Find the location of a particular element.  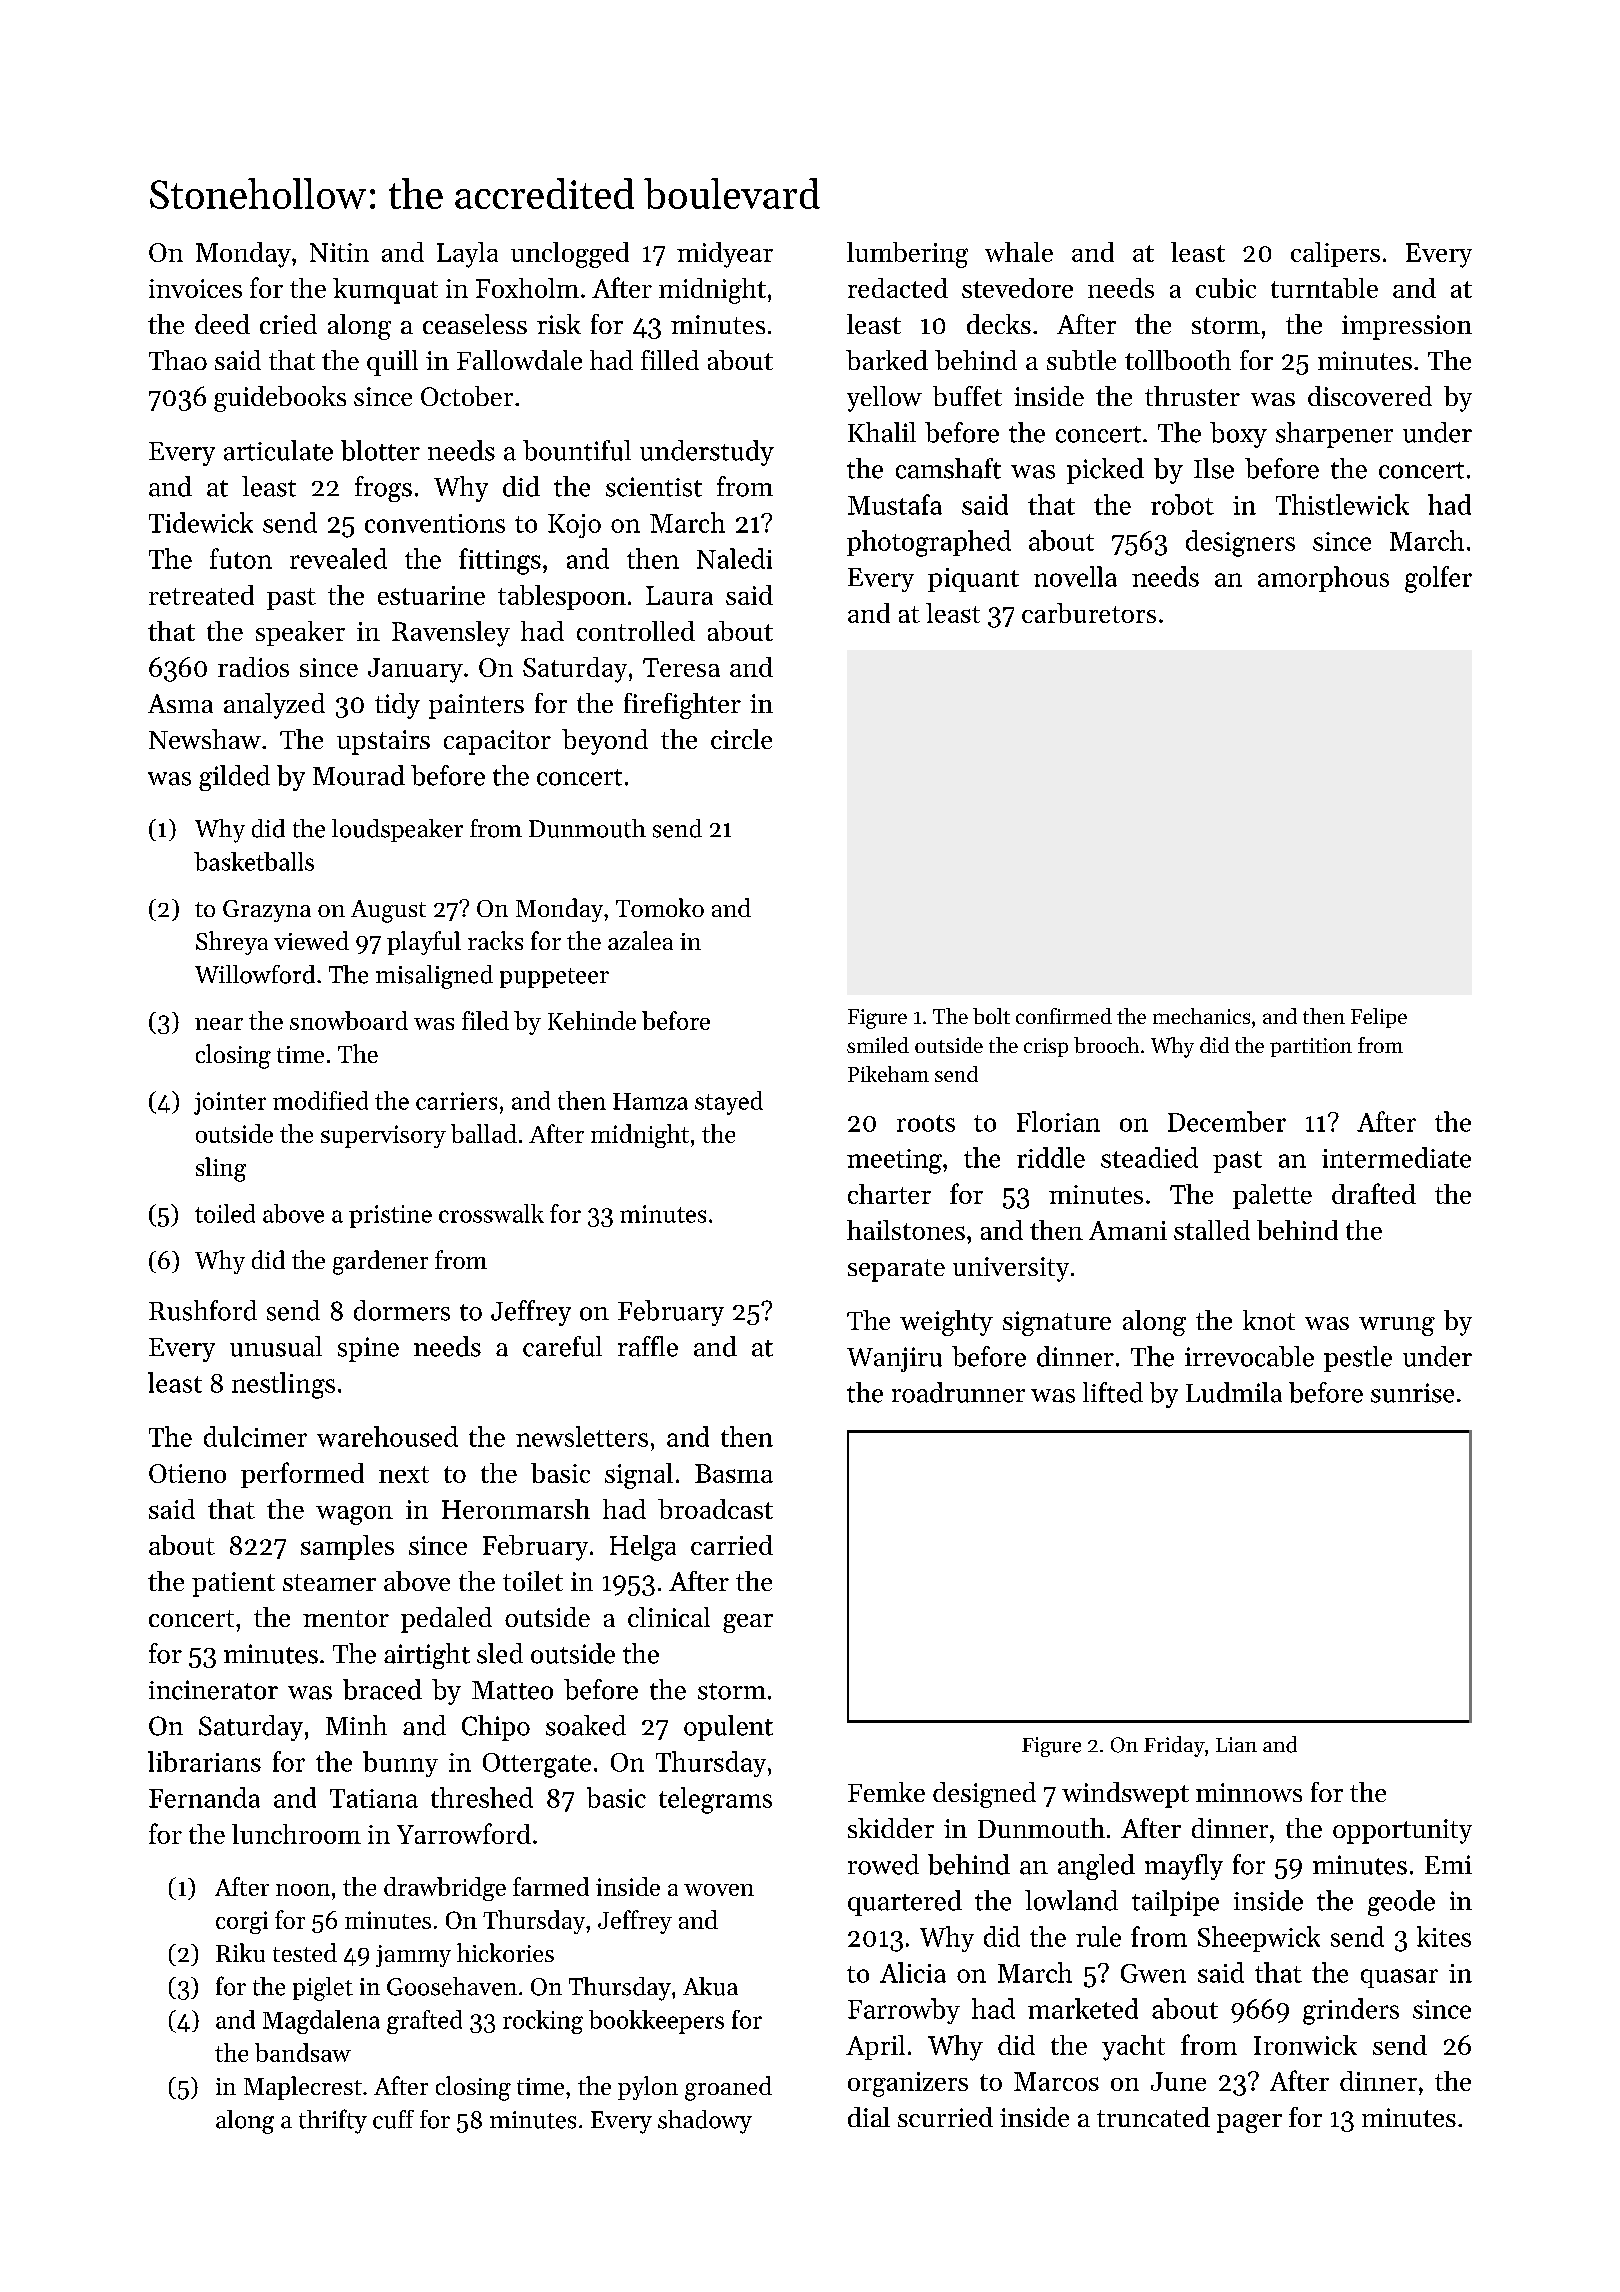

Tomoko is located at coordinates (660, 907).
